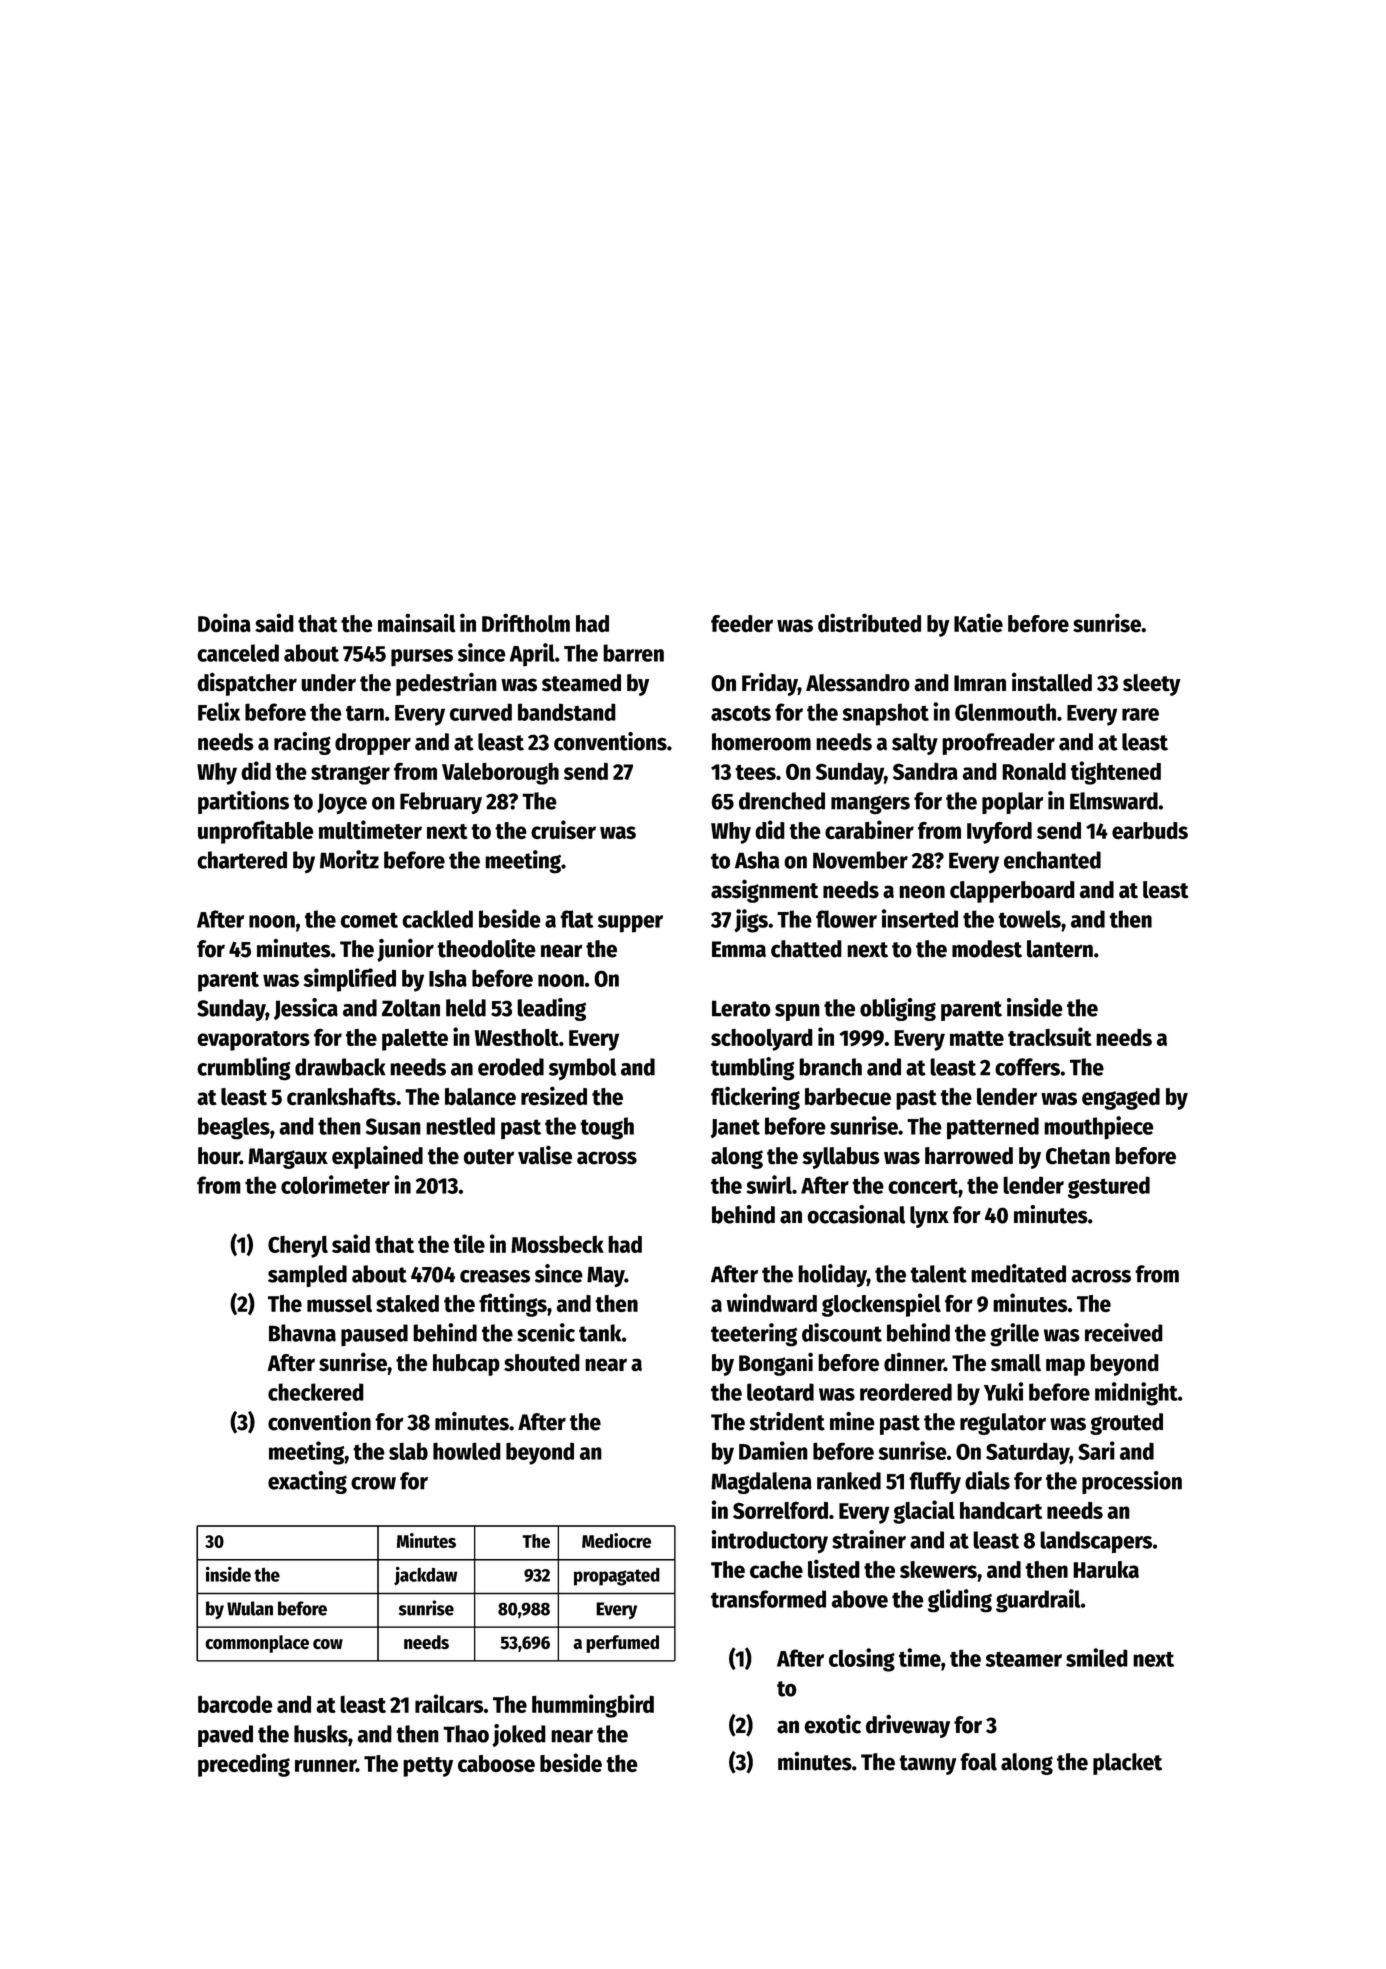 The image size is (1386, 1969). Describe the element at coordinates (307, 1482) in the screenshot. I see `exacting` at that location.
